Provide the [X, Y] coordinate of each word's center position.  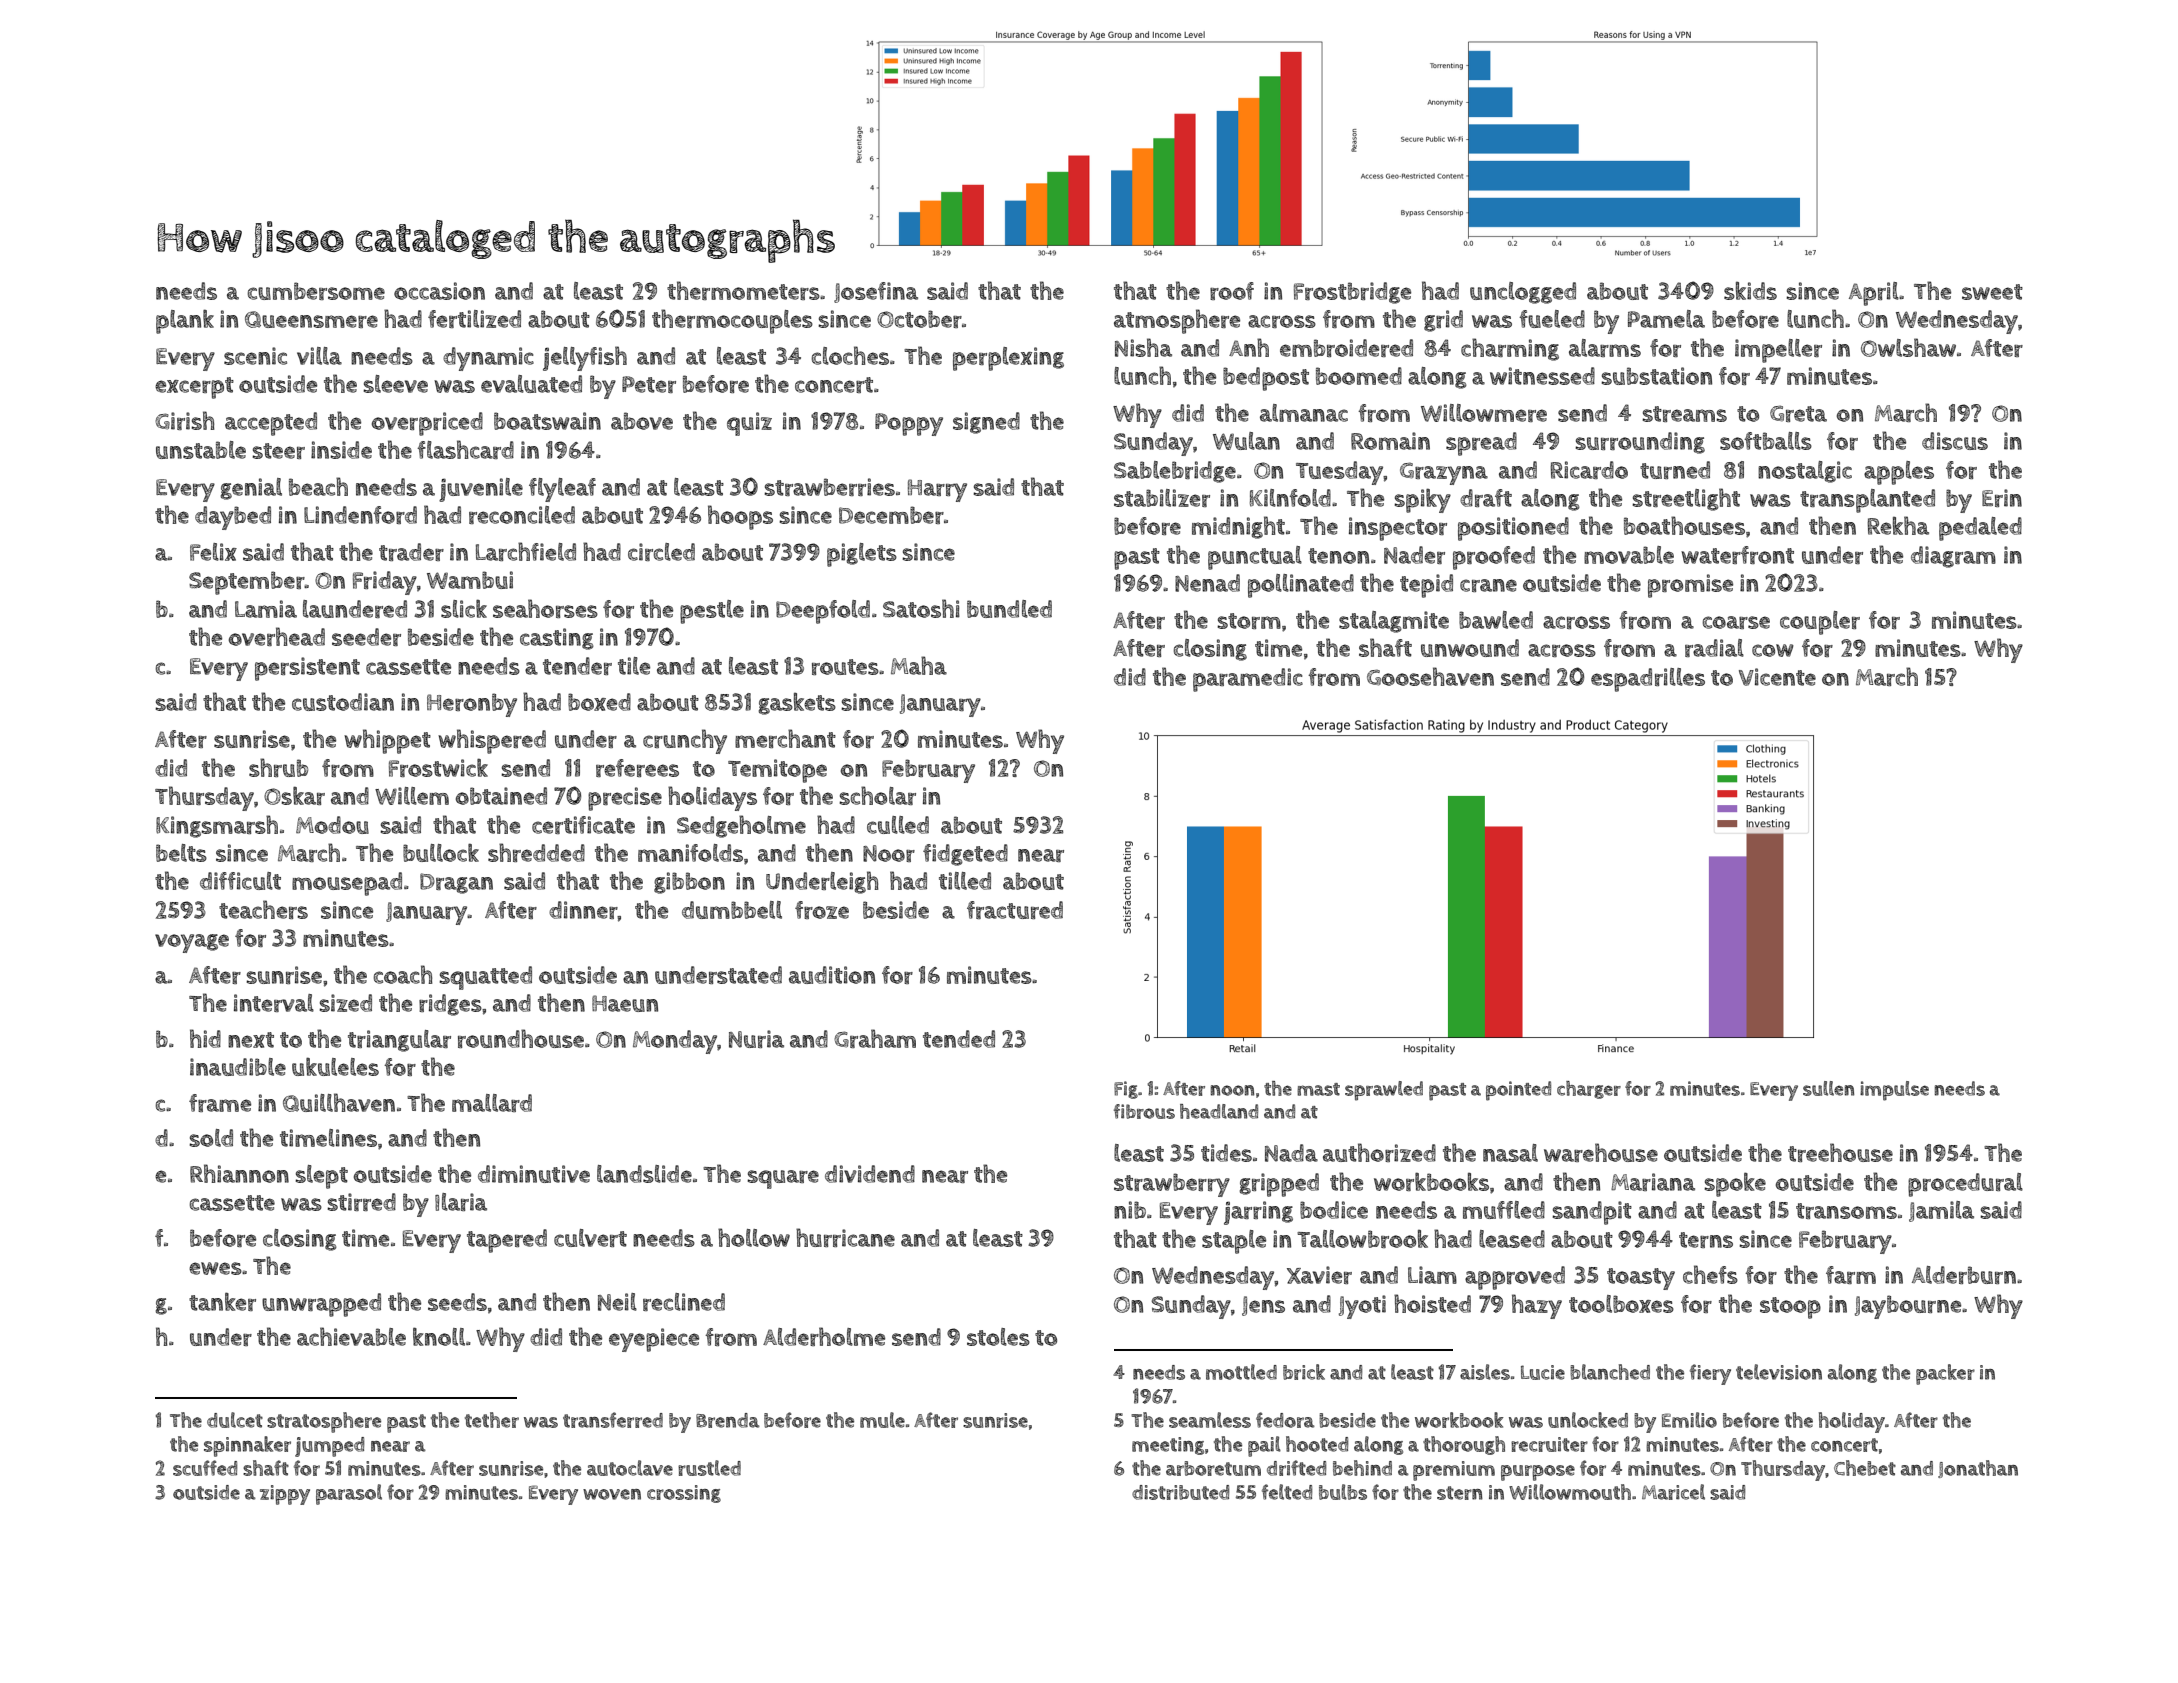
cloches [850, 355]
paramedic [1248, 680]
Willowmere [1484, 413]
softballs [1766, 441]
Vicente [1777, 677]
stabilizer [1162, 498]
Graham [875, 1038]
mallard [492, 1103]
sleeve [395, 384]
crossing [684, 1494]
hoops [740, 517]
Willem [412, 796]
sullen [1828, 1088]
